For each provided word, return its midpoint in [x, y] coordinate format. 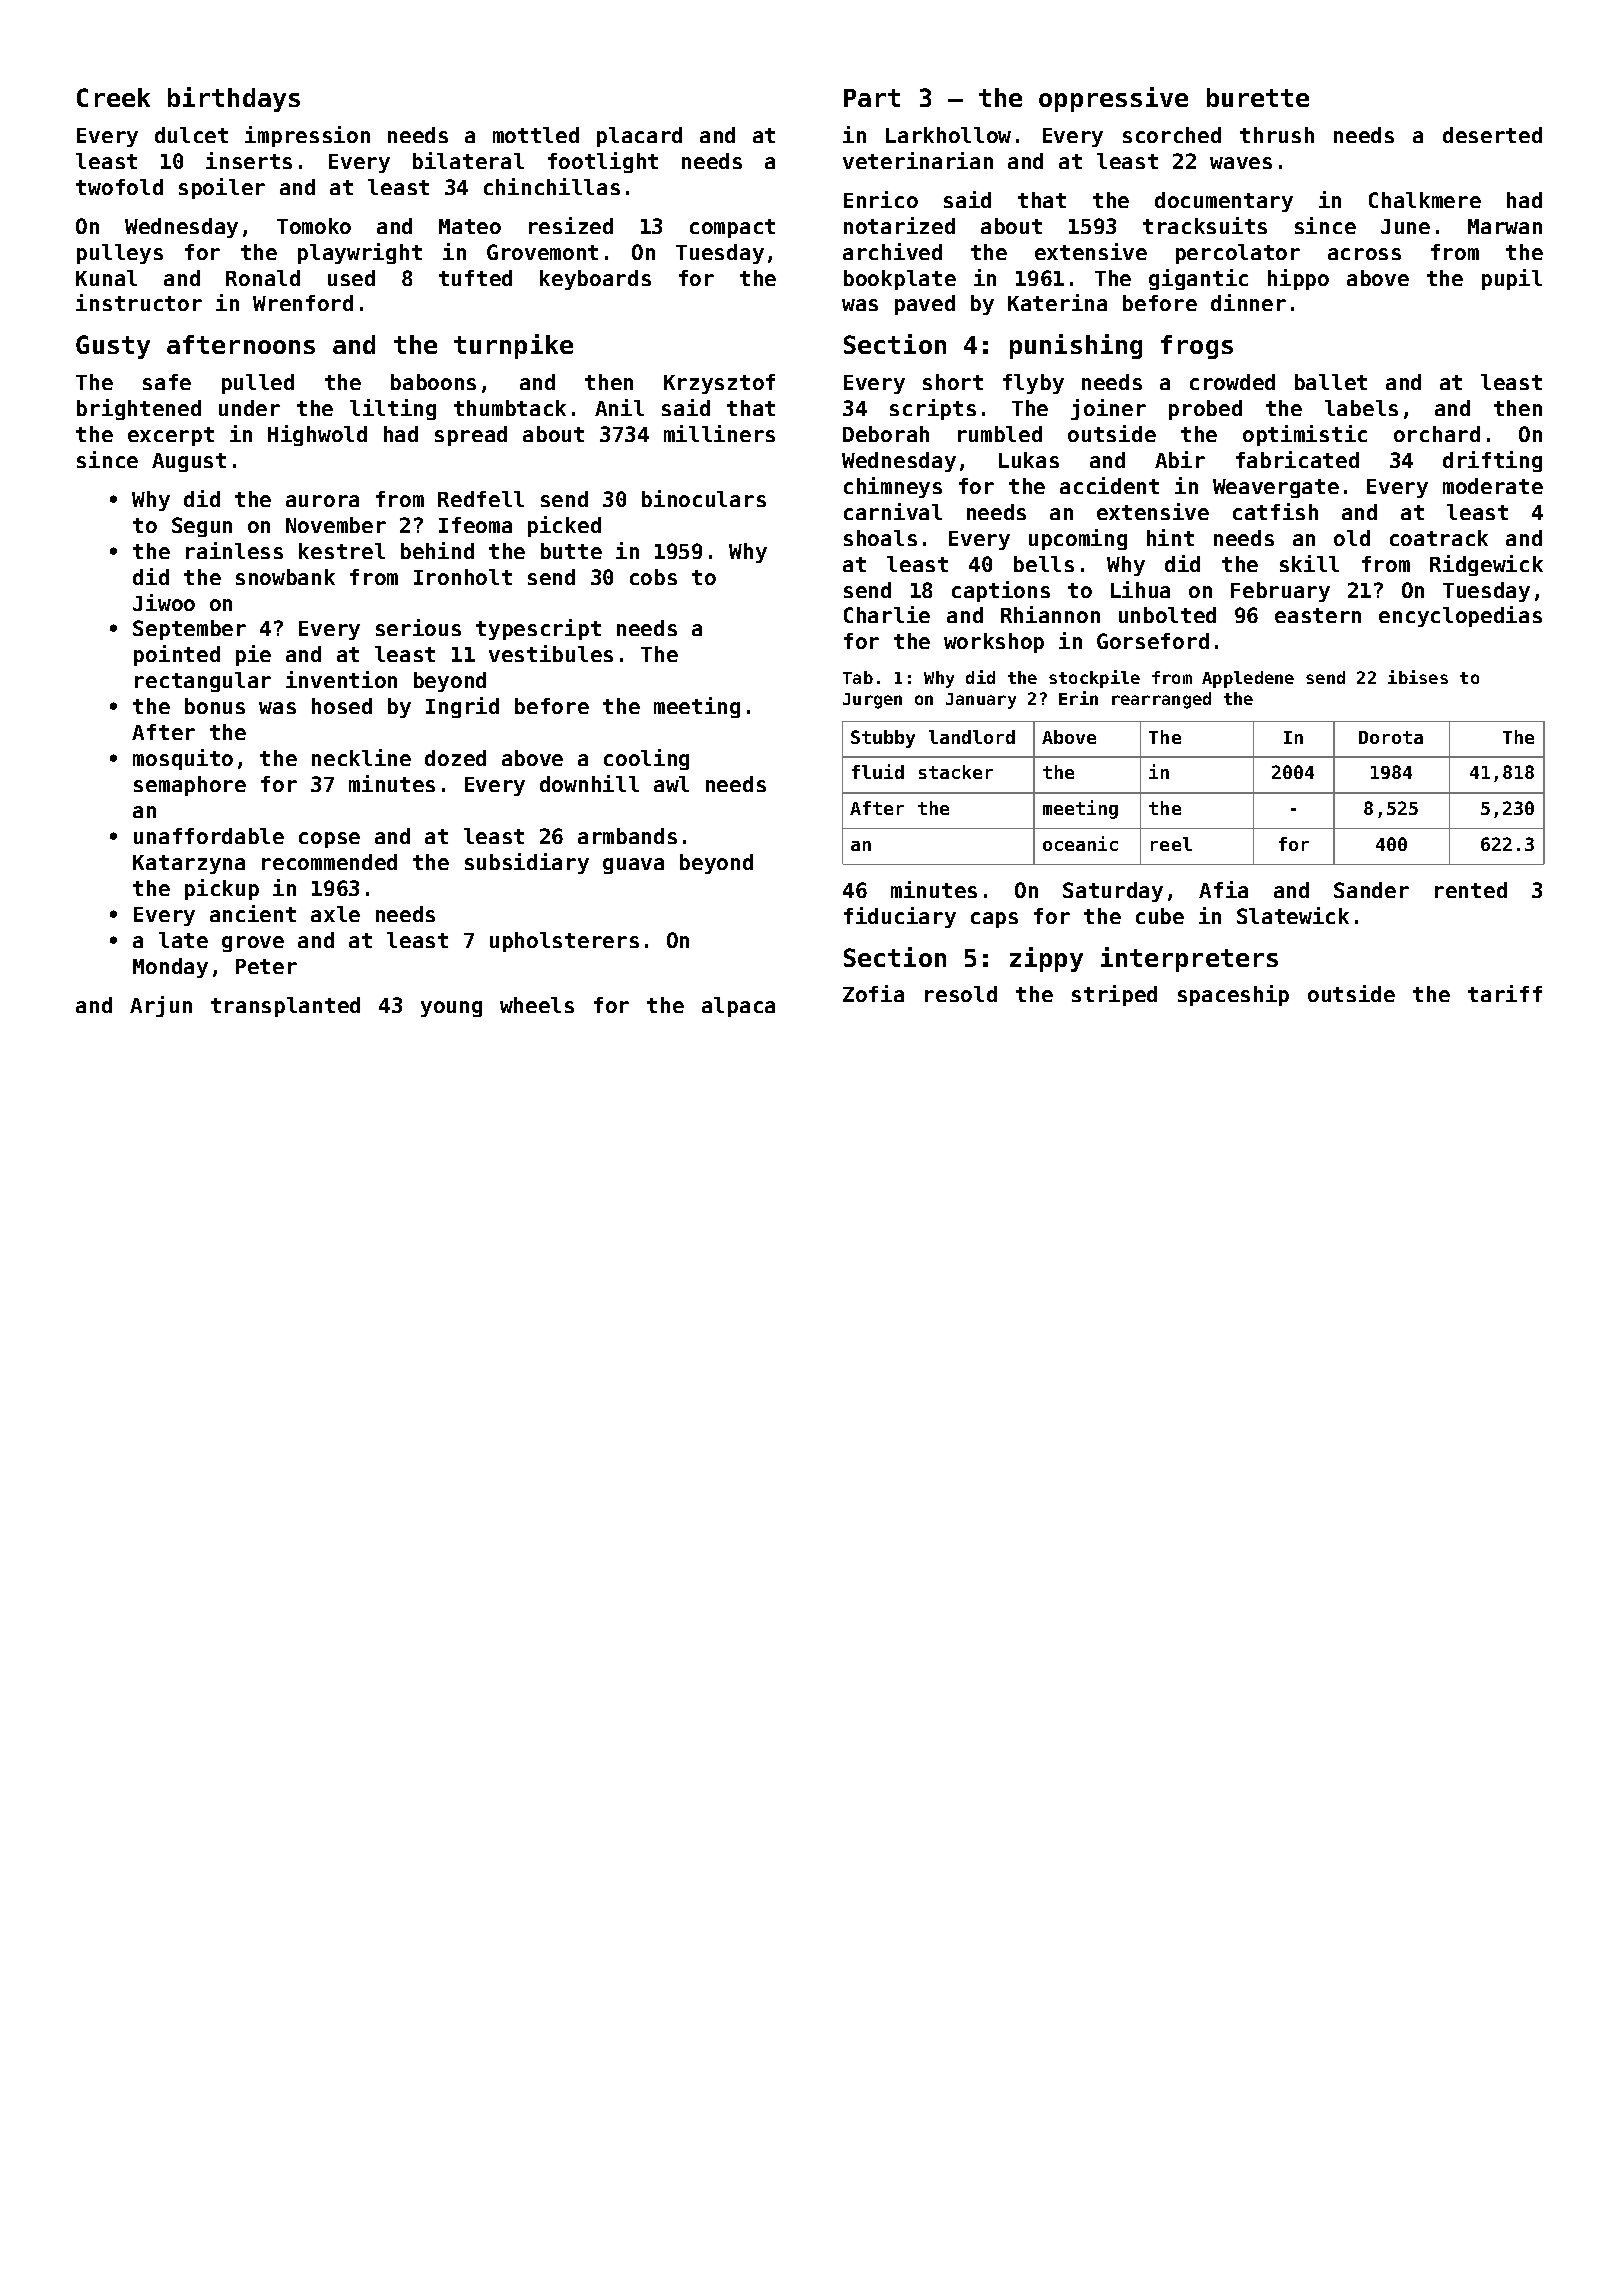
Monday [170, 968]
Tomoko [314, 226]
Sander [1371, 890]
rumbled [1000, 434]
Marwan [1505, 226]
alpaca [738, 1007]
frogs [1197, 347]
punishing [1076, 346]
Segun [202, 527]
